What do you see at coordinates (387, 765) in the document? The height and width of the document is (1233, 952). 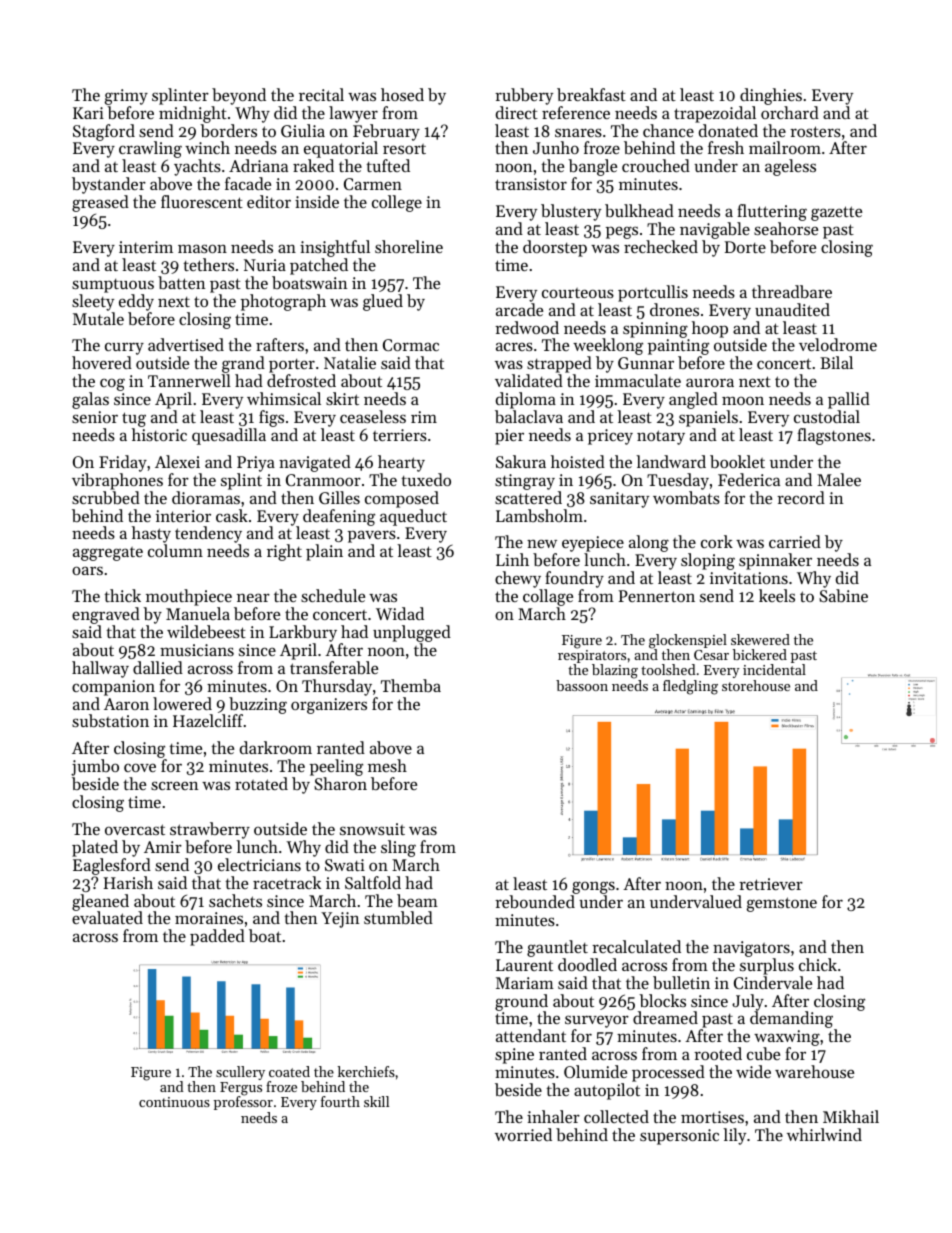 I see `mesh` at bounding box center [387, 765].
